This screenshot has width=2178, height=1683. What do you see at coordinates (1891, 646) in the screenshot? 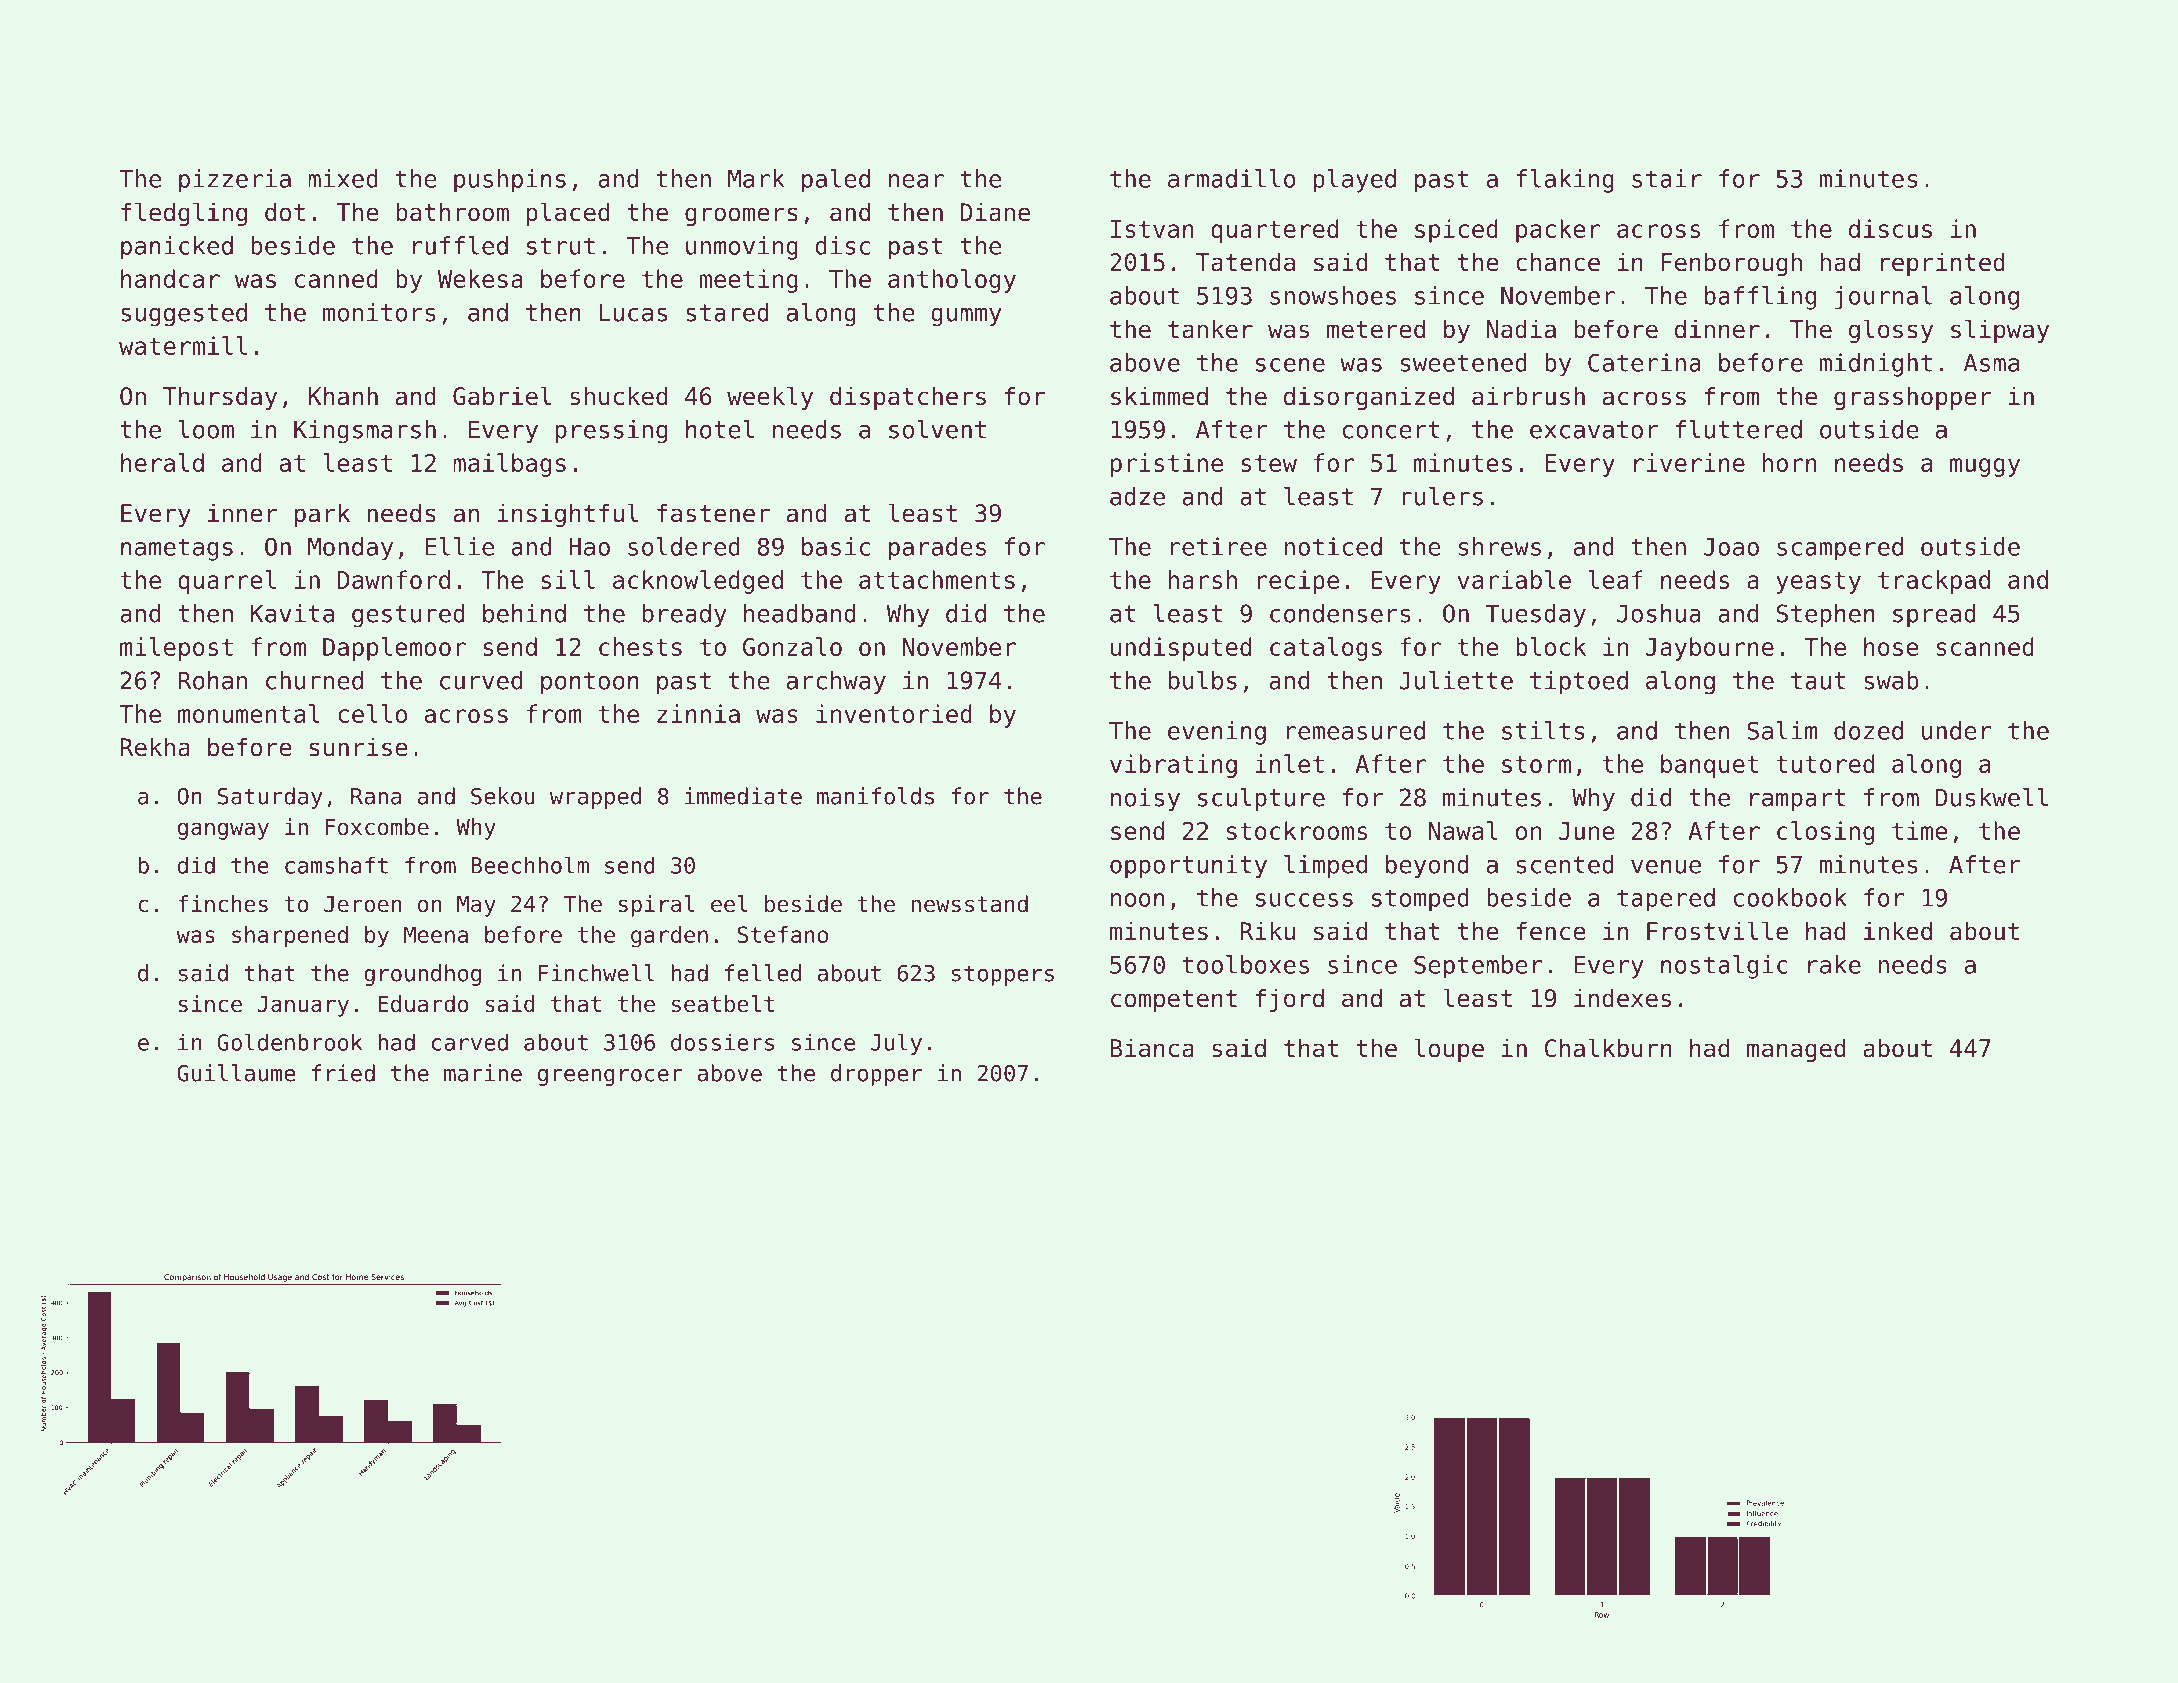
I see `hose` at bounding box center [1891, 646].
